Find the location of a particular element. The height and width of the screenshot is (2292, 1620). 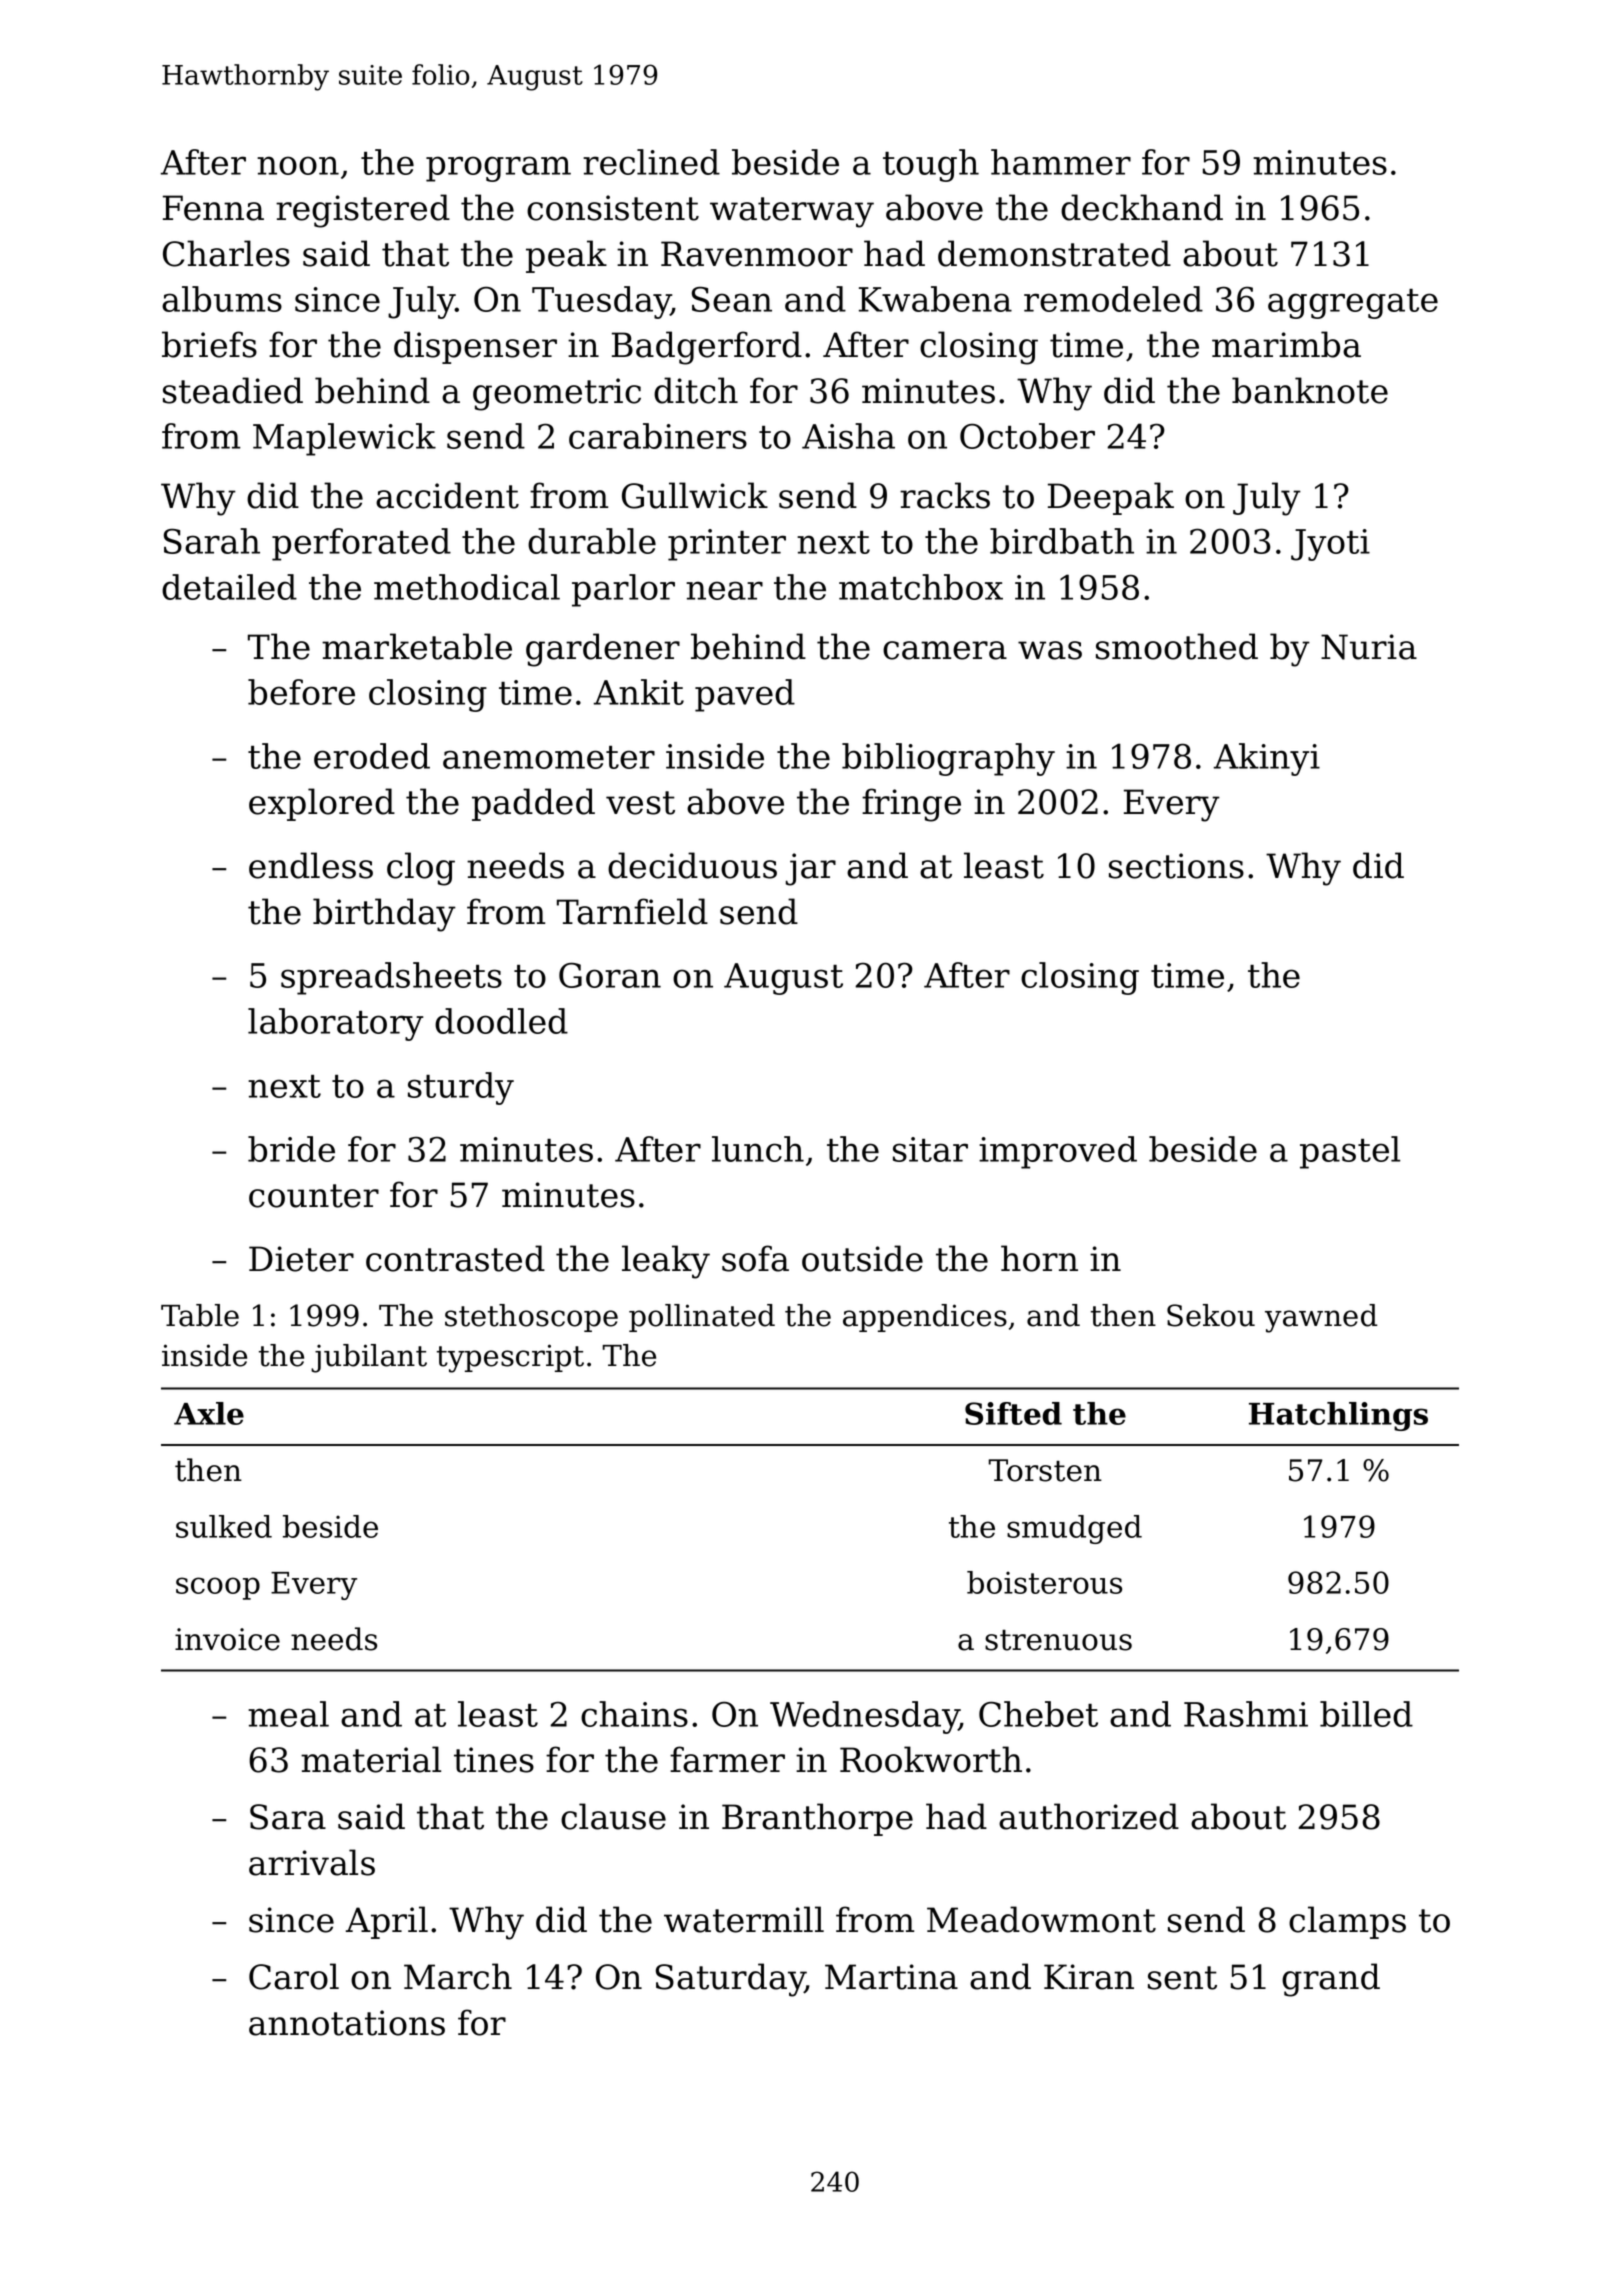

Sifted is located at coordinates (1013, 1413).
